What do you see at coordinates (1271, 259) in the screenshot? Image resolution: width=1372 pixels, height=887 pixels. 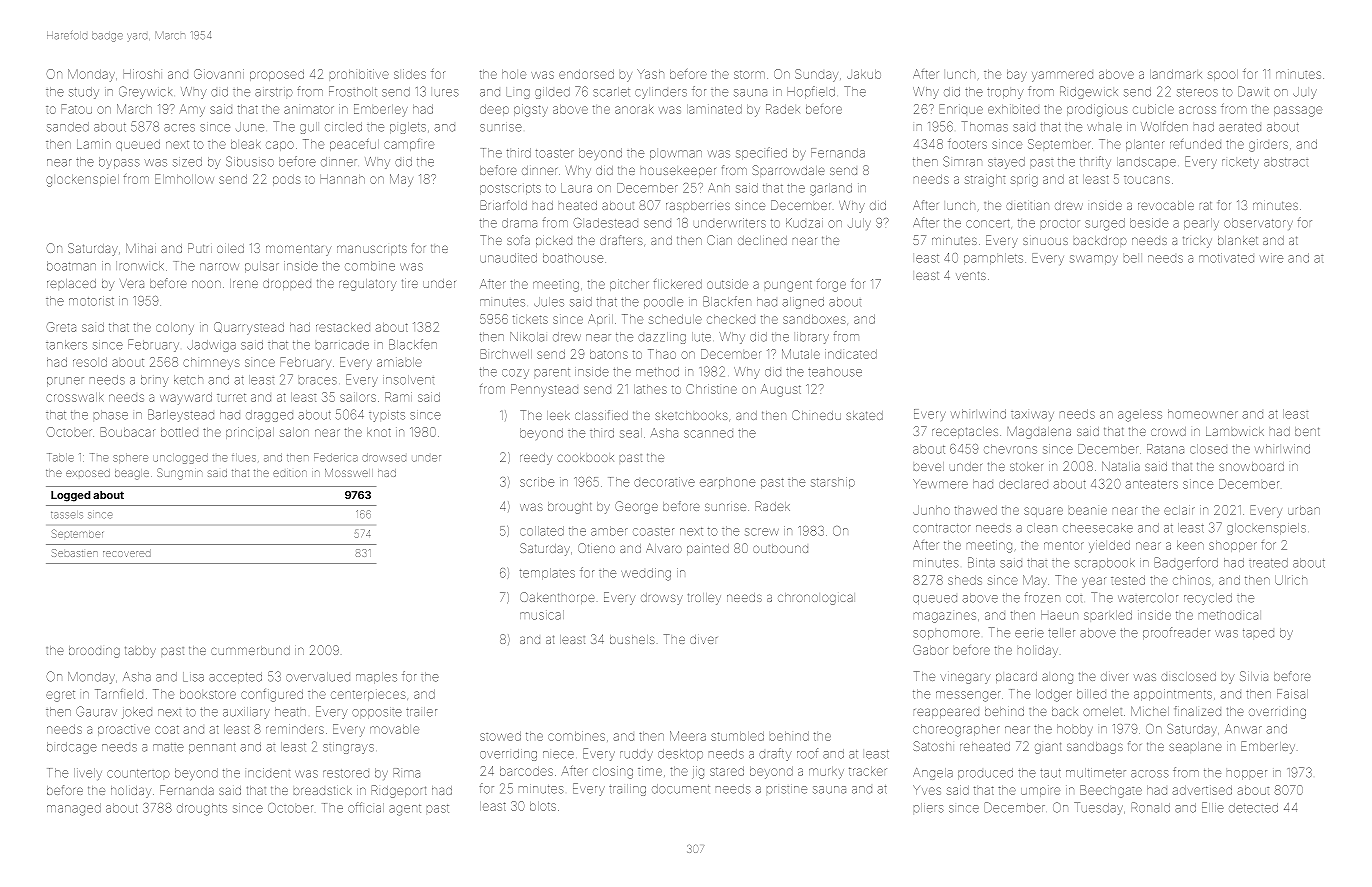 I see `wire` at bounding box center [1271, 259].
